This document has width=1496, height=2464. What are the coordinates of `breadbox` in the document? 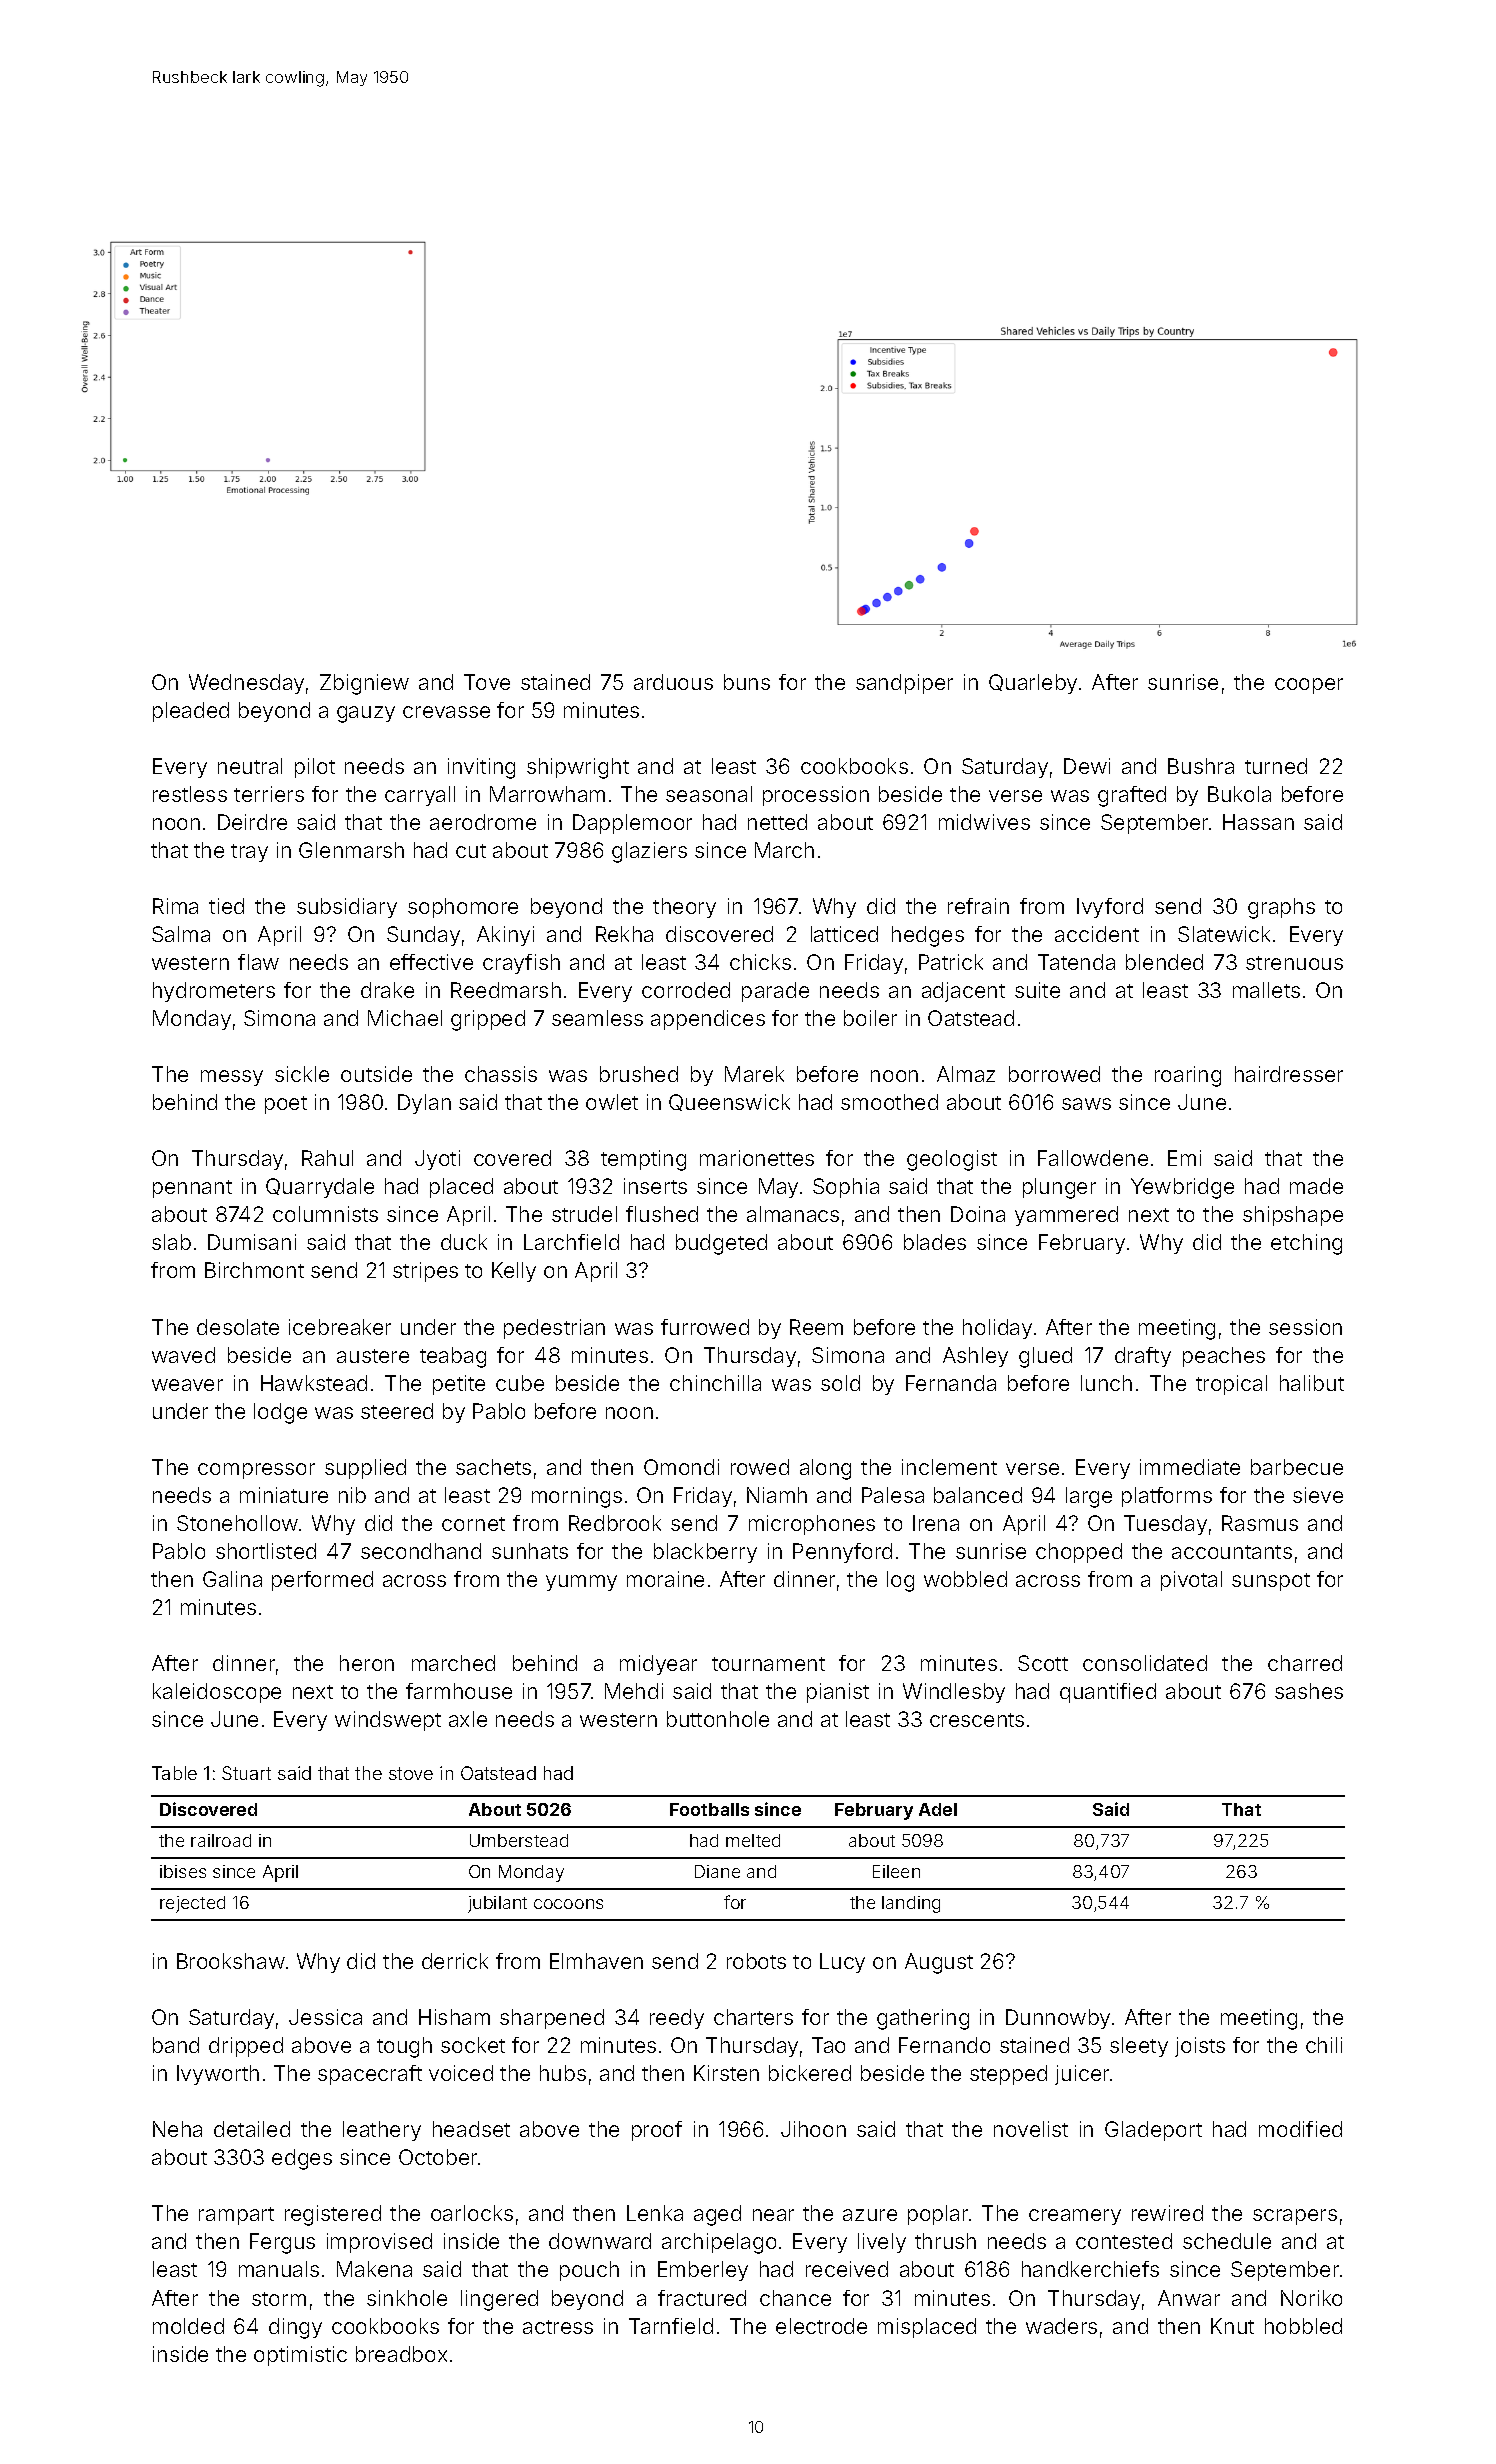 It's located at (401, 2354).
